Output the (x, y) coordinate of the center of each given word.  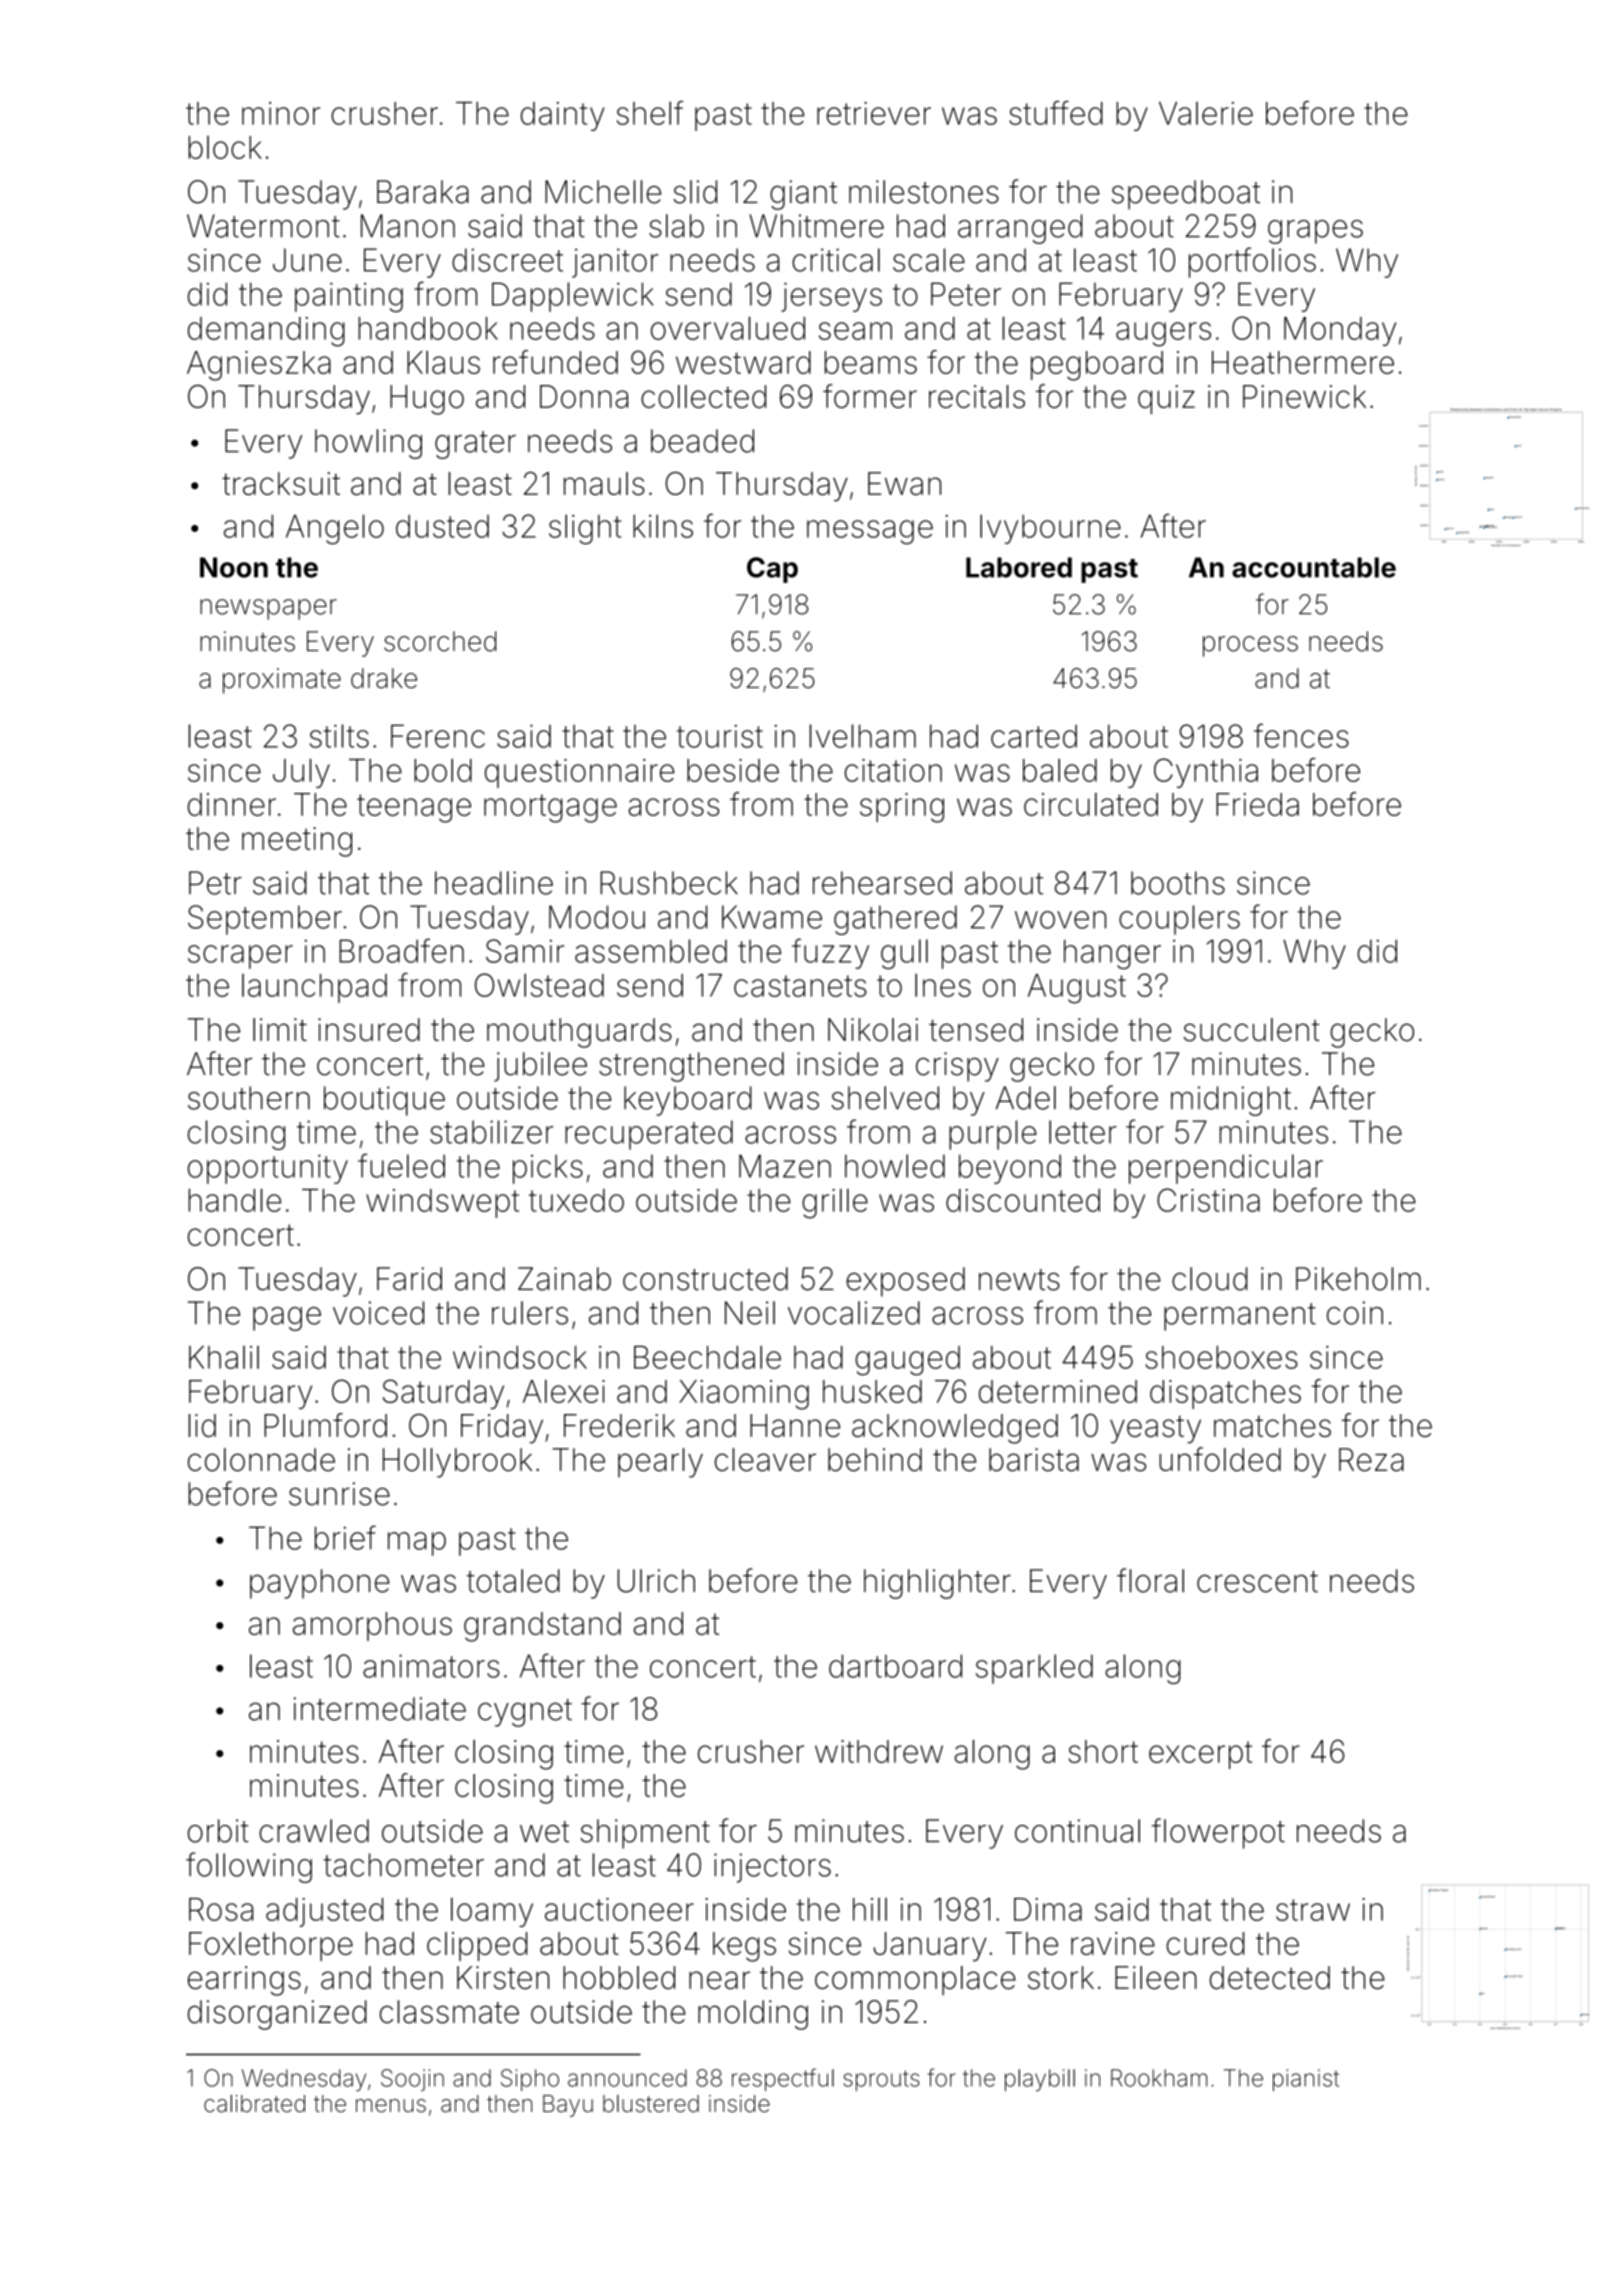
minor (281, 113)
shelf (650, 113)
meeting (297, 842)
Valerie (1206, 113)
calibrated (254, 2103)
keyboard (688, 1101)
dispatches (1225, 1394)
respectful (783, 2079)
